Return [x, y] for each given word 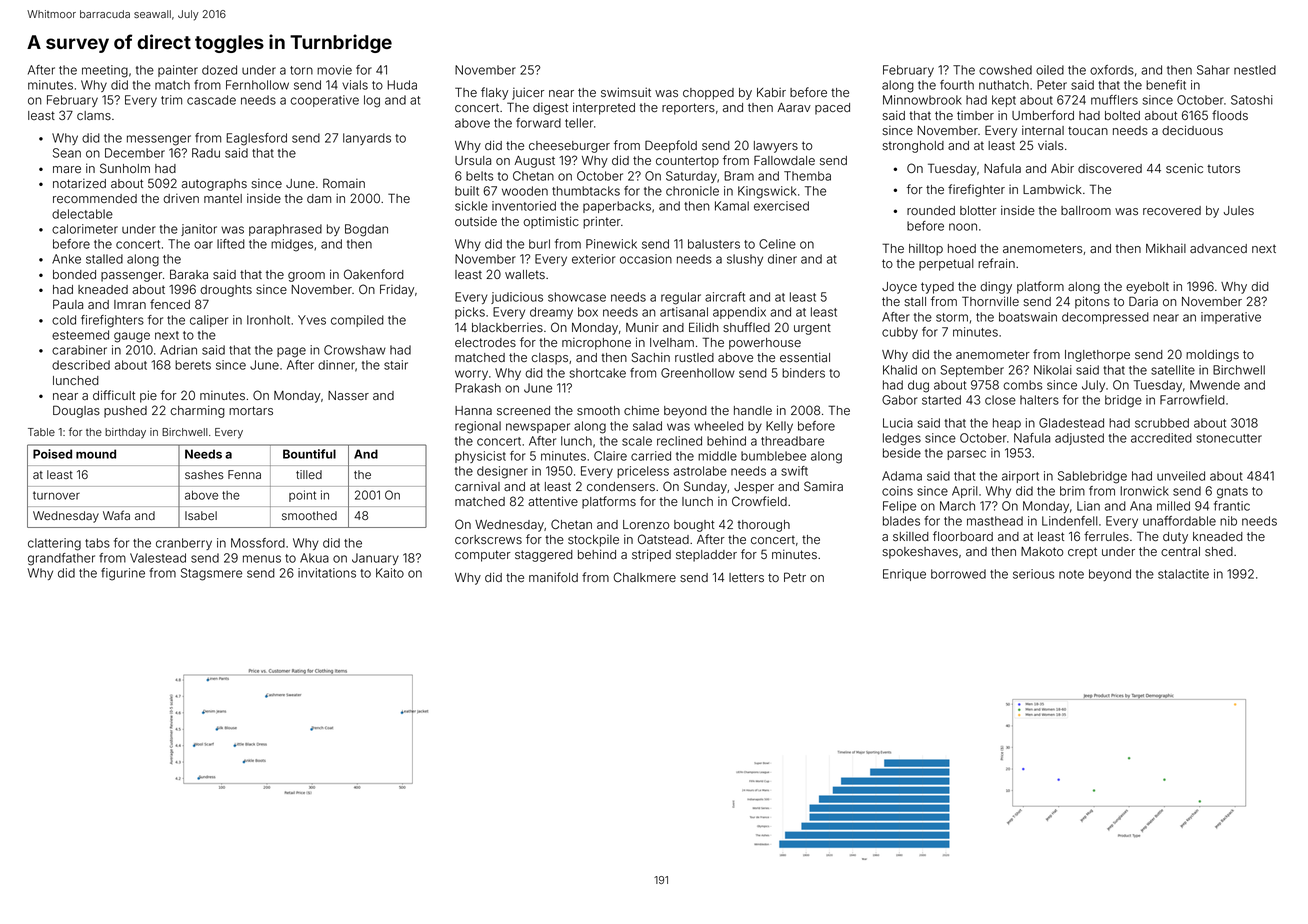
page [291, 352]
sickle [471, 206]
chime [641, 410]
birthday [125, 433]
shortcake [598, 373]
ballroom [1086, 210]
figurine [123, 574]
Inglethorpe [1097, 356]
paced [832, 109]
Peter [1052, 85]
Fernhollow [257, 85]
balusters [714, 244]
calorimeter [85, 229]
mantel [223, 198]
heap [1007, 424]
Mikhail [1166, 248]
